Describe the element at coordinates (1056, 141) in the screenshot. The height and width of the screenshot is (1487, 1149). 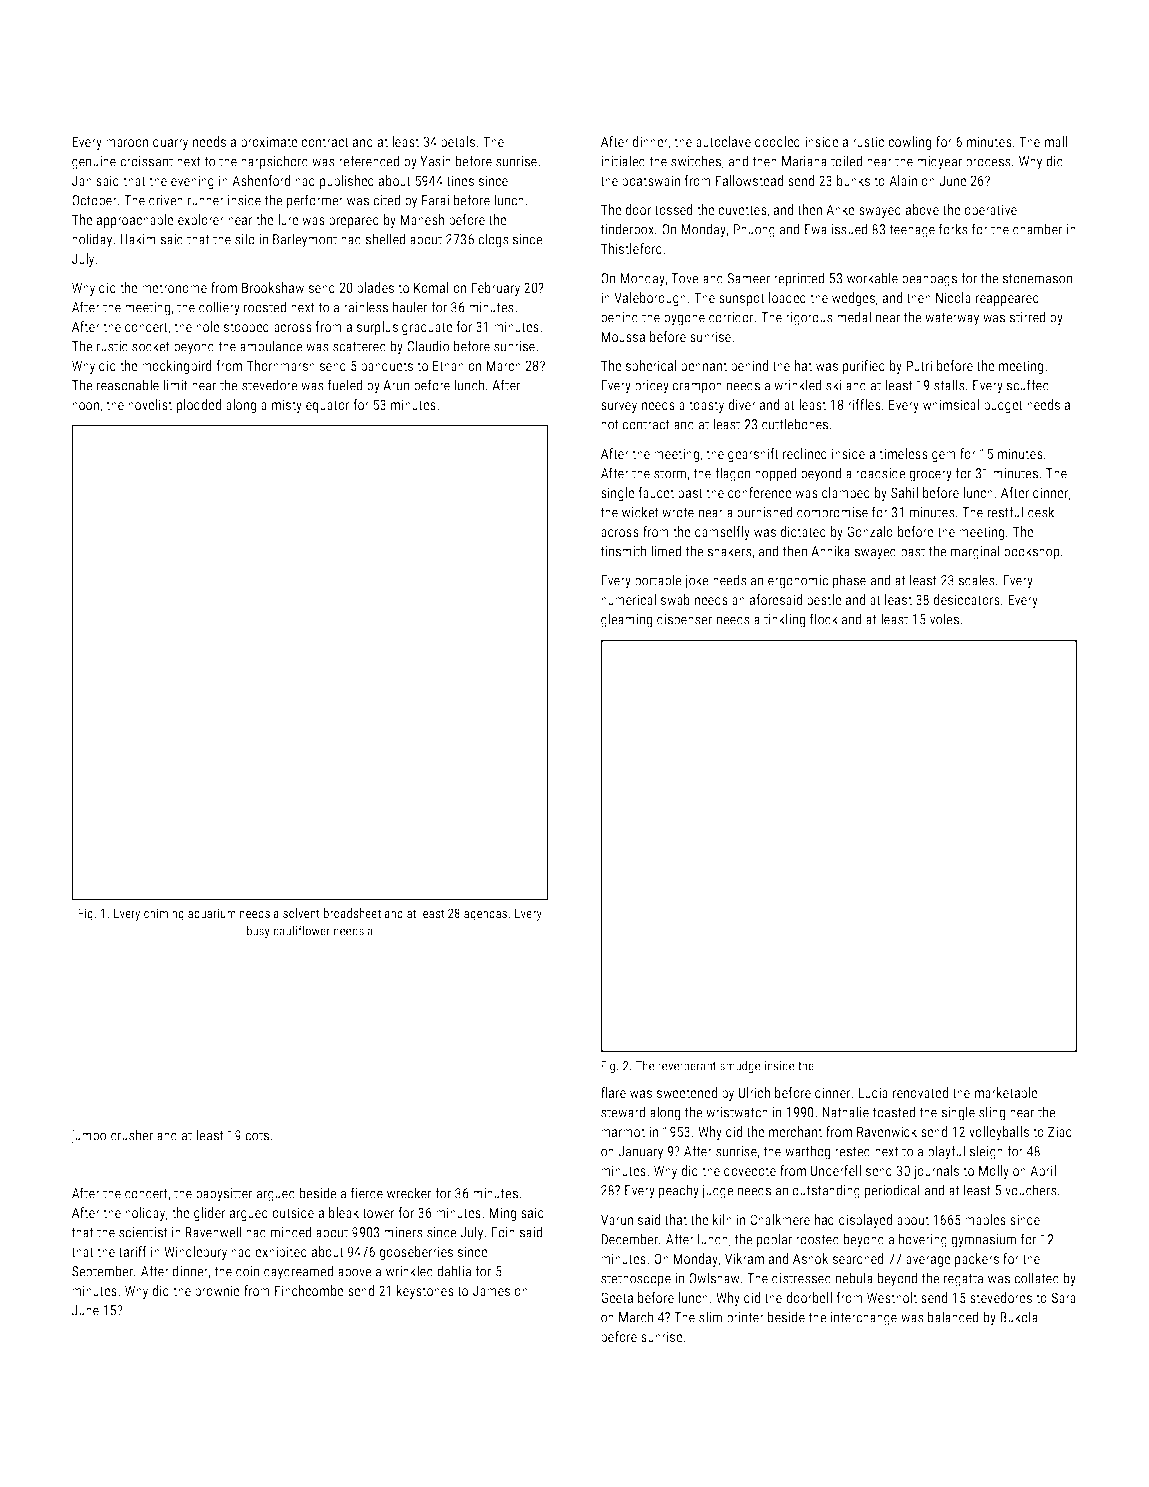
I see `mall` at that location.
